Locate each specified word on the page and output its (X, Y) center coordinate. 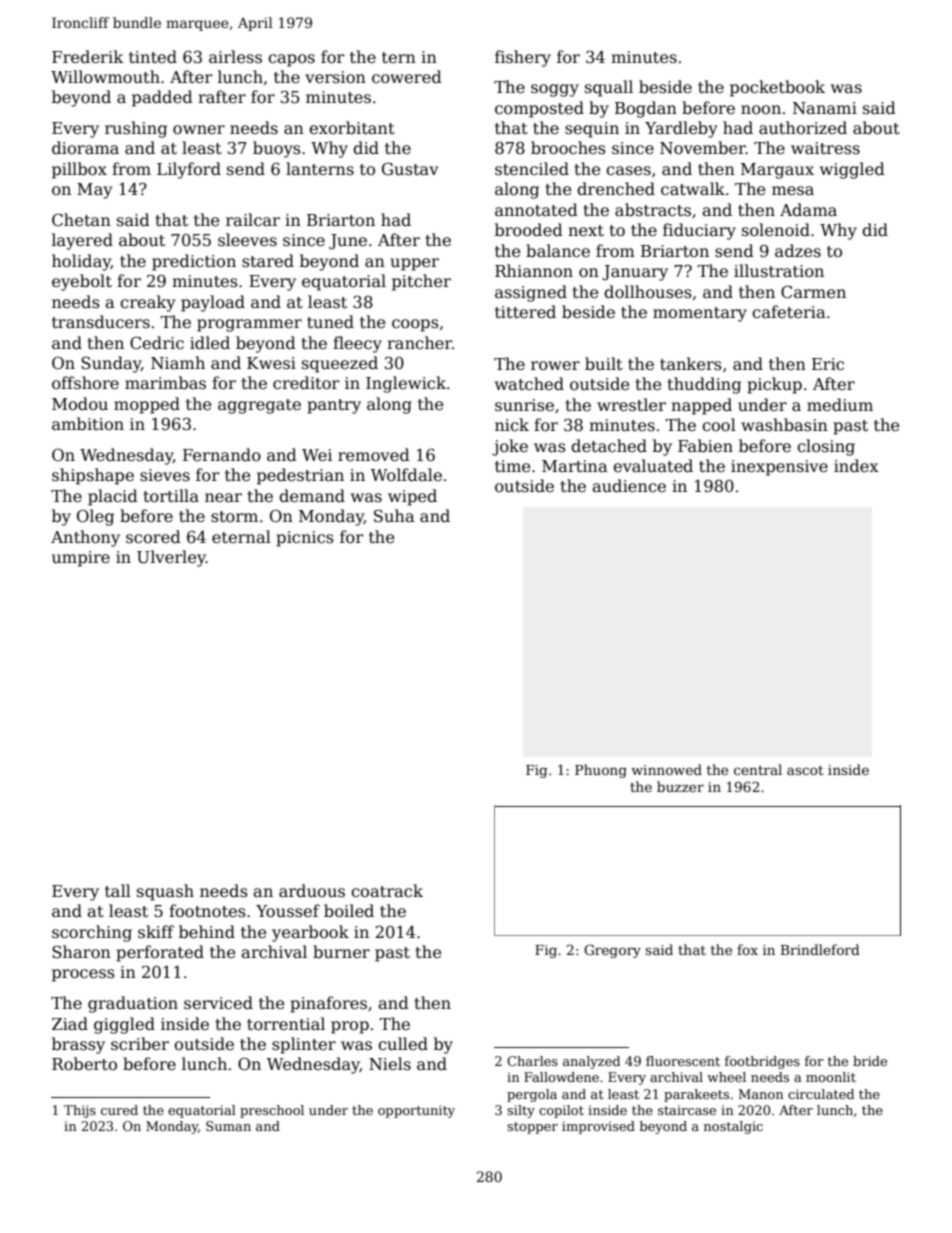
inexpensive (779, 468)
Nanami (825, 108)
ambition (88, 423)
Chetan (81, 220)
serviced (218, 1003)
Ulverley (171, 558)
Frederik (88, 57)
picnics (305, 539)
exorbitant (352, 128)
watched (529, 383)
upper (414, 264)
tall (118, 891)
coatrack (387, 891)
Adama (808, 210)
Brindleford (820, 949)
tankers (691, 364)
